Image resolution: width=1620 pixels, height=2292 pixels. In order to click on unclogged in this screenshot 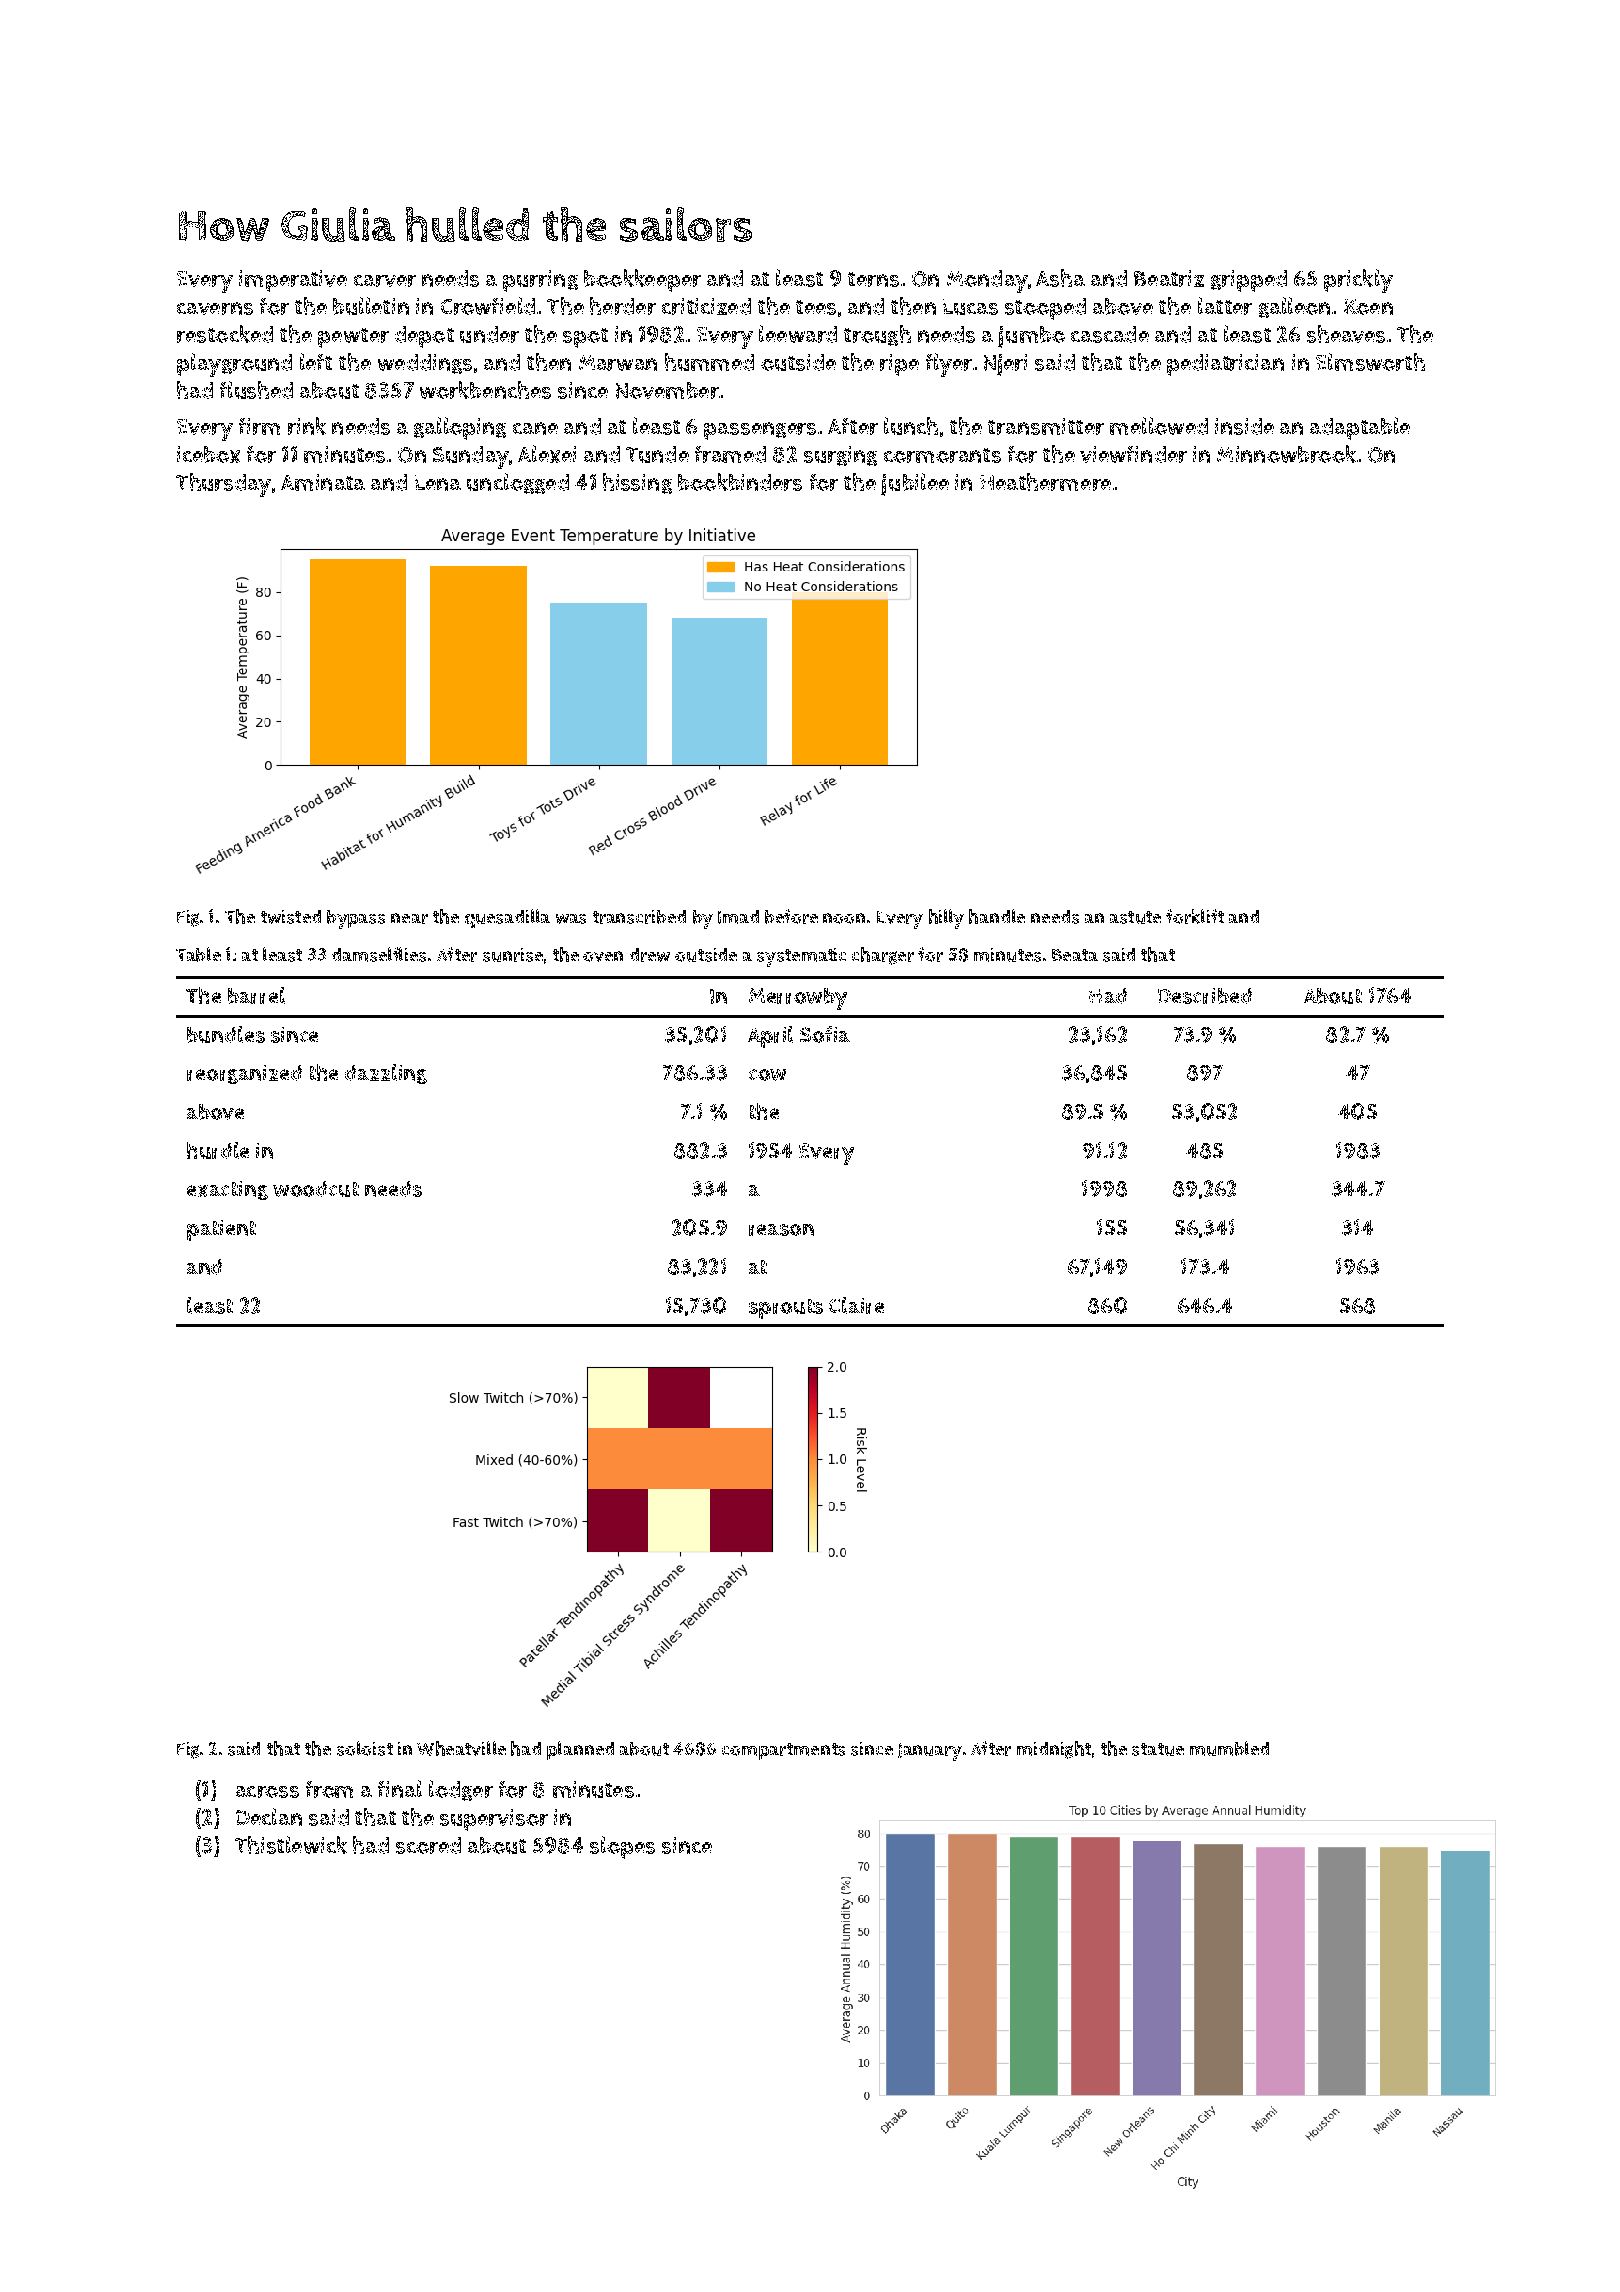, I will do `click(518, 483)`.
